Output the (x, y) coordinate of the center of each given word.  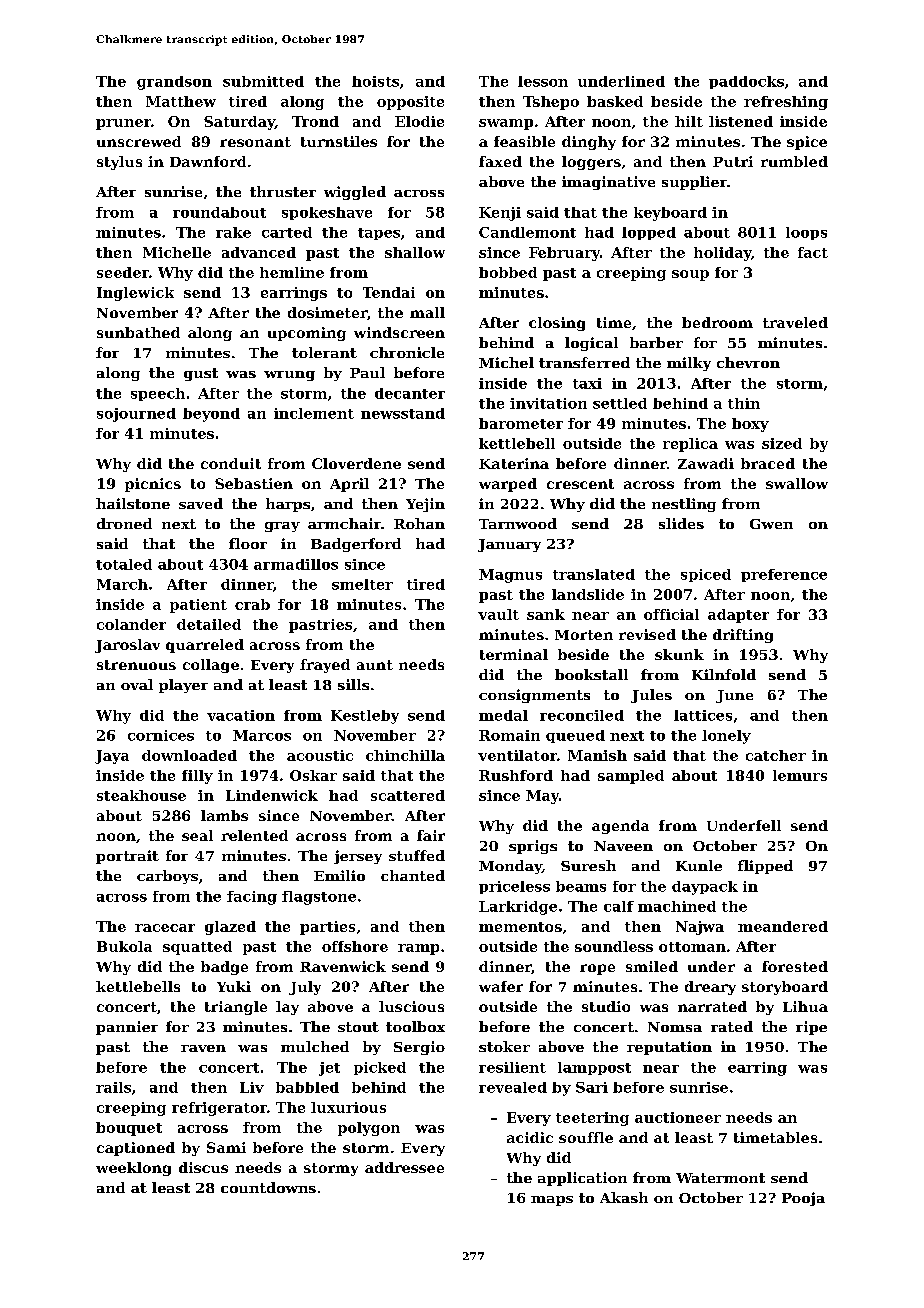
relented (254, 835)
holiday (722, 254)
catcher (776, 755)
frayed (325, 666)
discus (203, 1167)
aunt (375, 665)
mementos (520, 927)
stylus (119, 163)
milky (689, 364)
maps (552, 1201)
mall (427, 312)
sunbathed (138, 332)
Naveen (623, 846)
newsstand (403, 413)
